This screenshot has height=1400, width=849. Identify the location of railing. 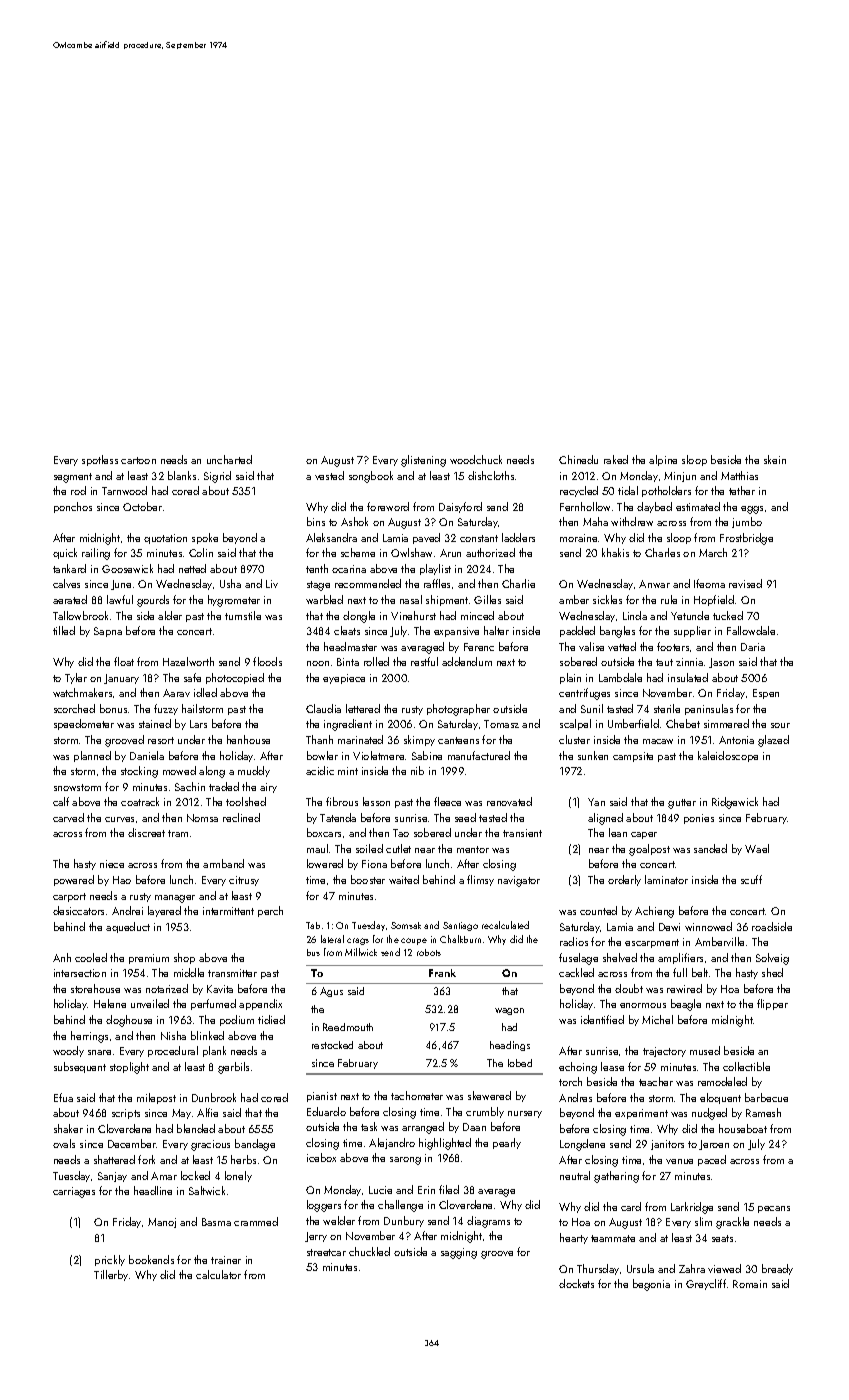
(96, 554).
